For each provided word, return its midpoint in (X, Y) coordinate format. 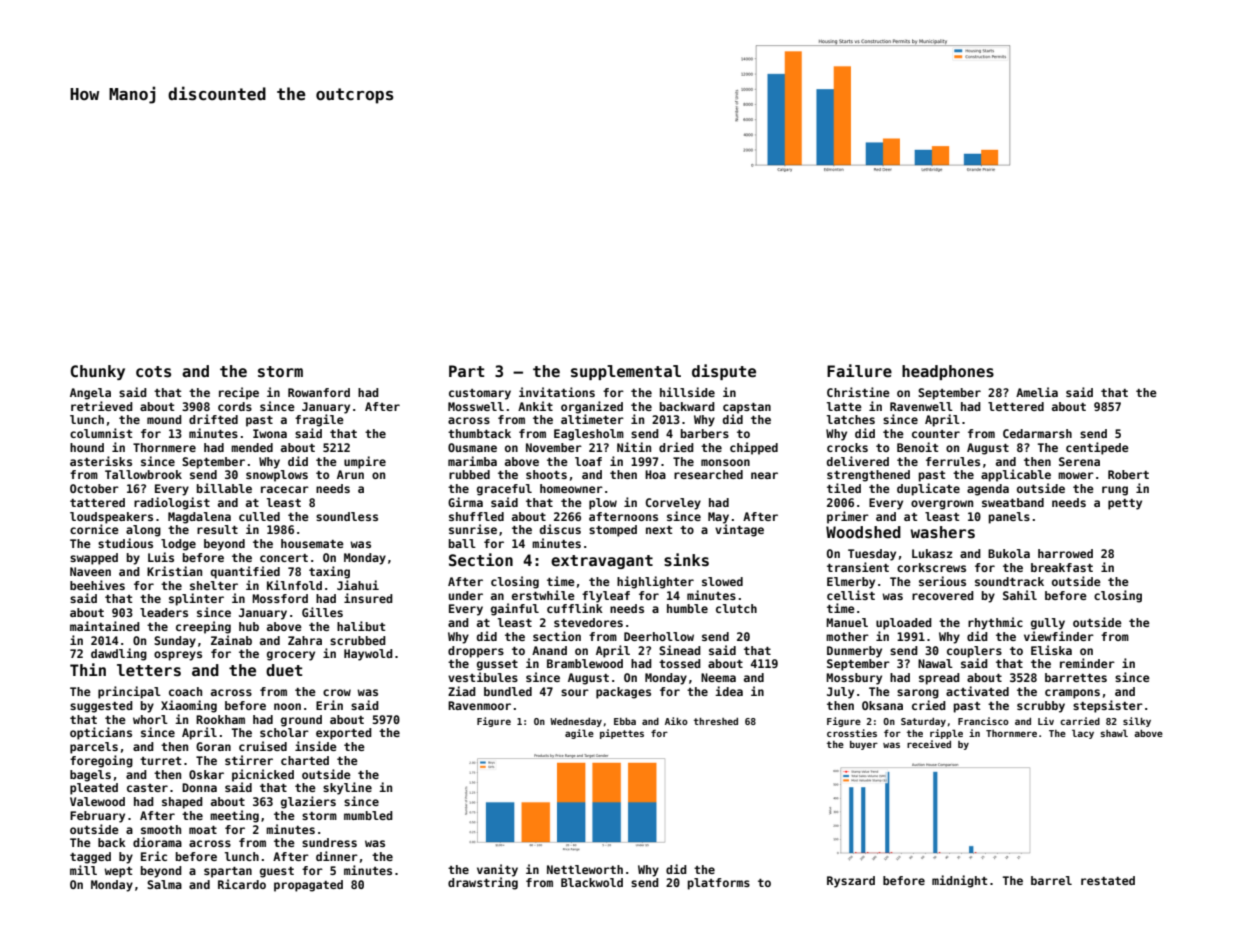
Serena (1079, 461)
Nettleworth (585, 869)
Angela (90, 394)
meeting (234, 816)
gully (1048, 624)
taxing (329, 572)
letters (149, 670)
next (659, 530)
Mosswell (476, 406)
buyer (864, 745)
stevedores (588, 622)
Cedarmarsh (1037, 433)
